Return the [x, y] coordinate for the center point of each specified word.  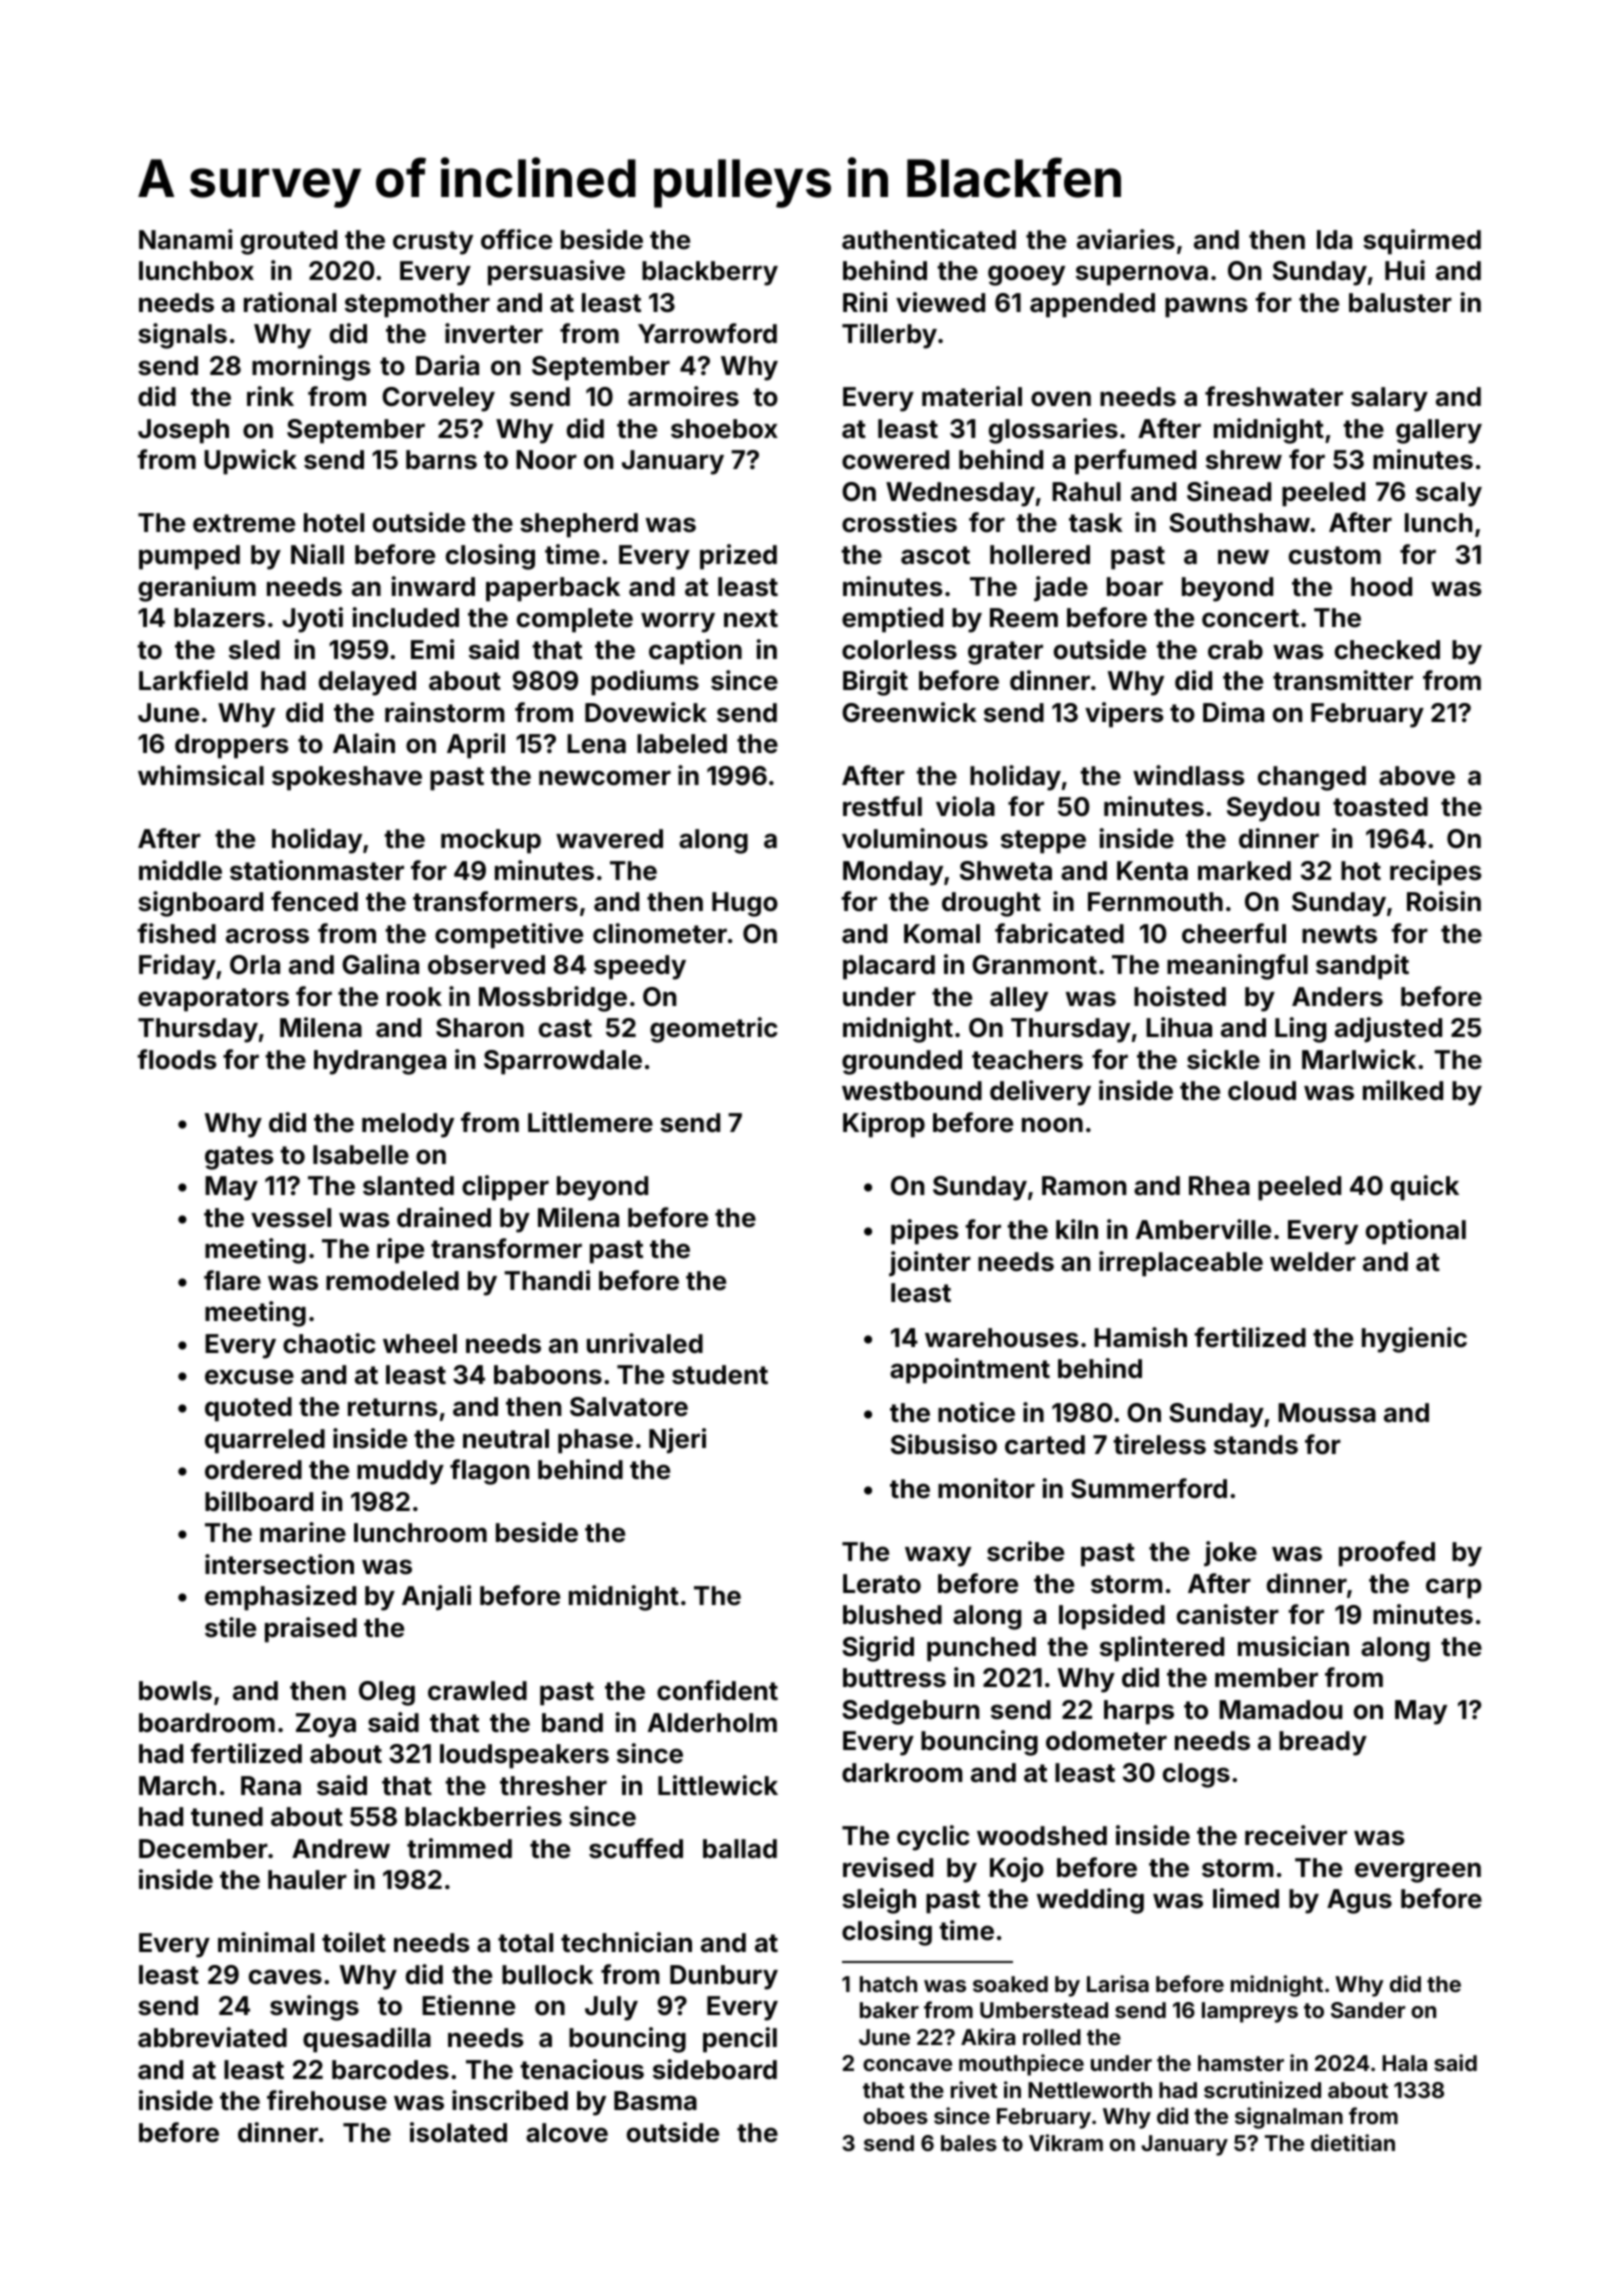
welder [1313, 1262]
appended [1092, 305]
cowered [895, 460]
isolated [458, 2132]
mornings [311, 368]
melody [408, 1125]
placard [889, 967]
